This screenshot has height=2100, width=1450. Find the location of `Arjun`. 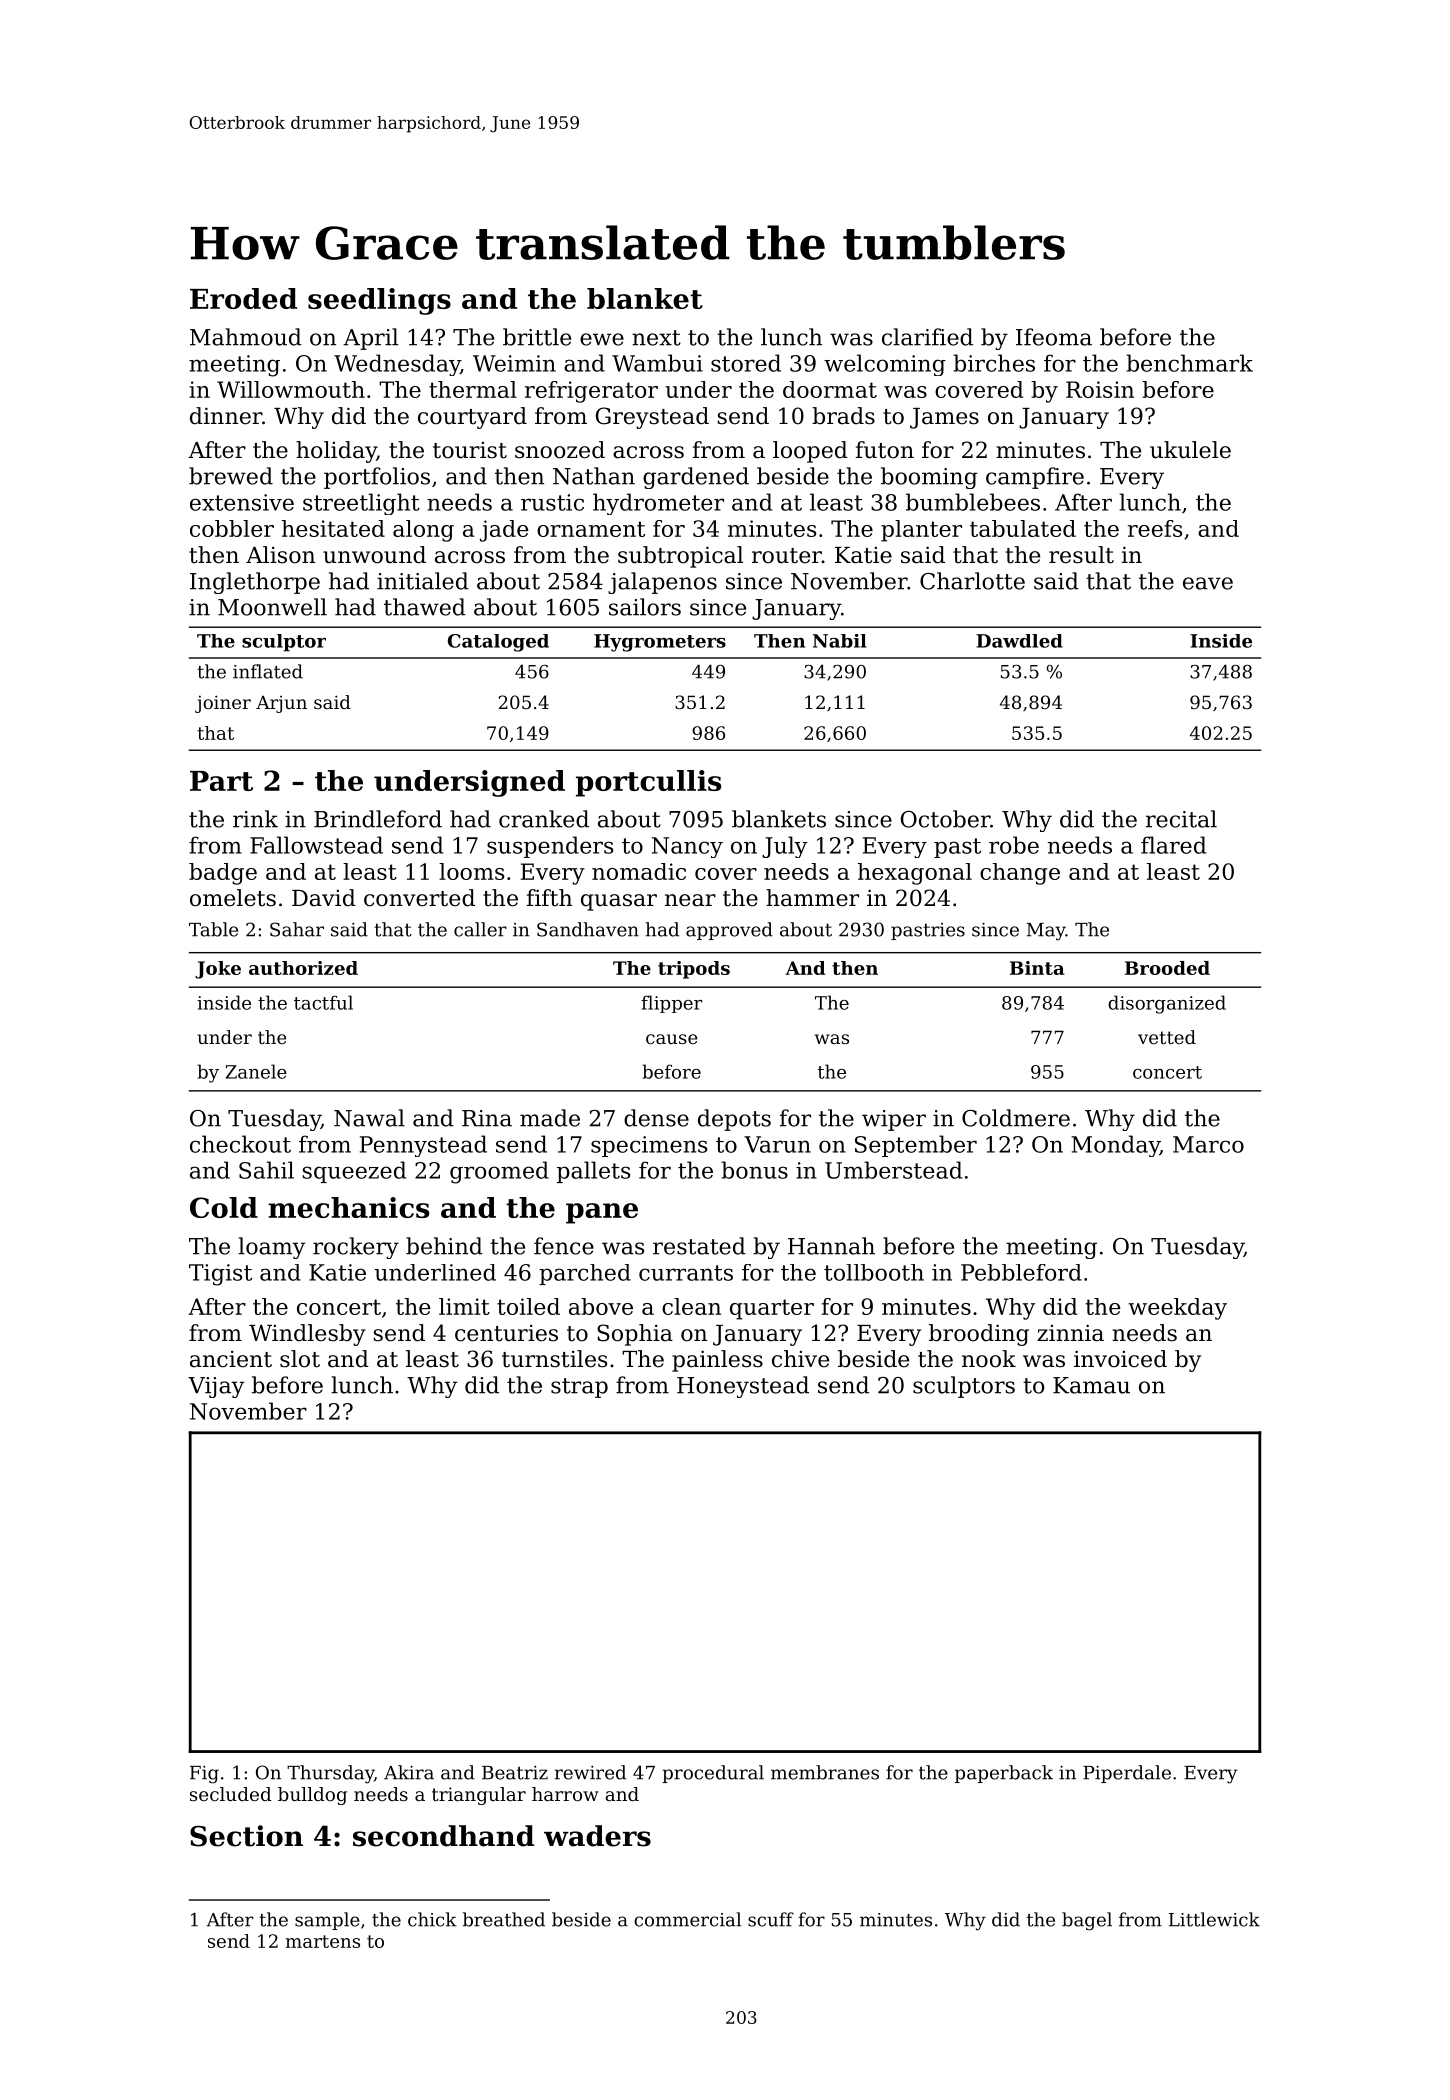

Arjun is located at coordinates (281, 704).
